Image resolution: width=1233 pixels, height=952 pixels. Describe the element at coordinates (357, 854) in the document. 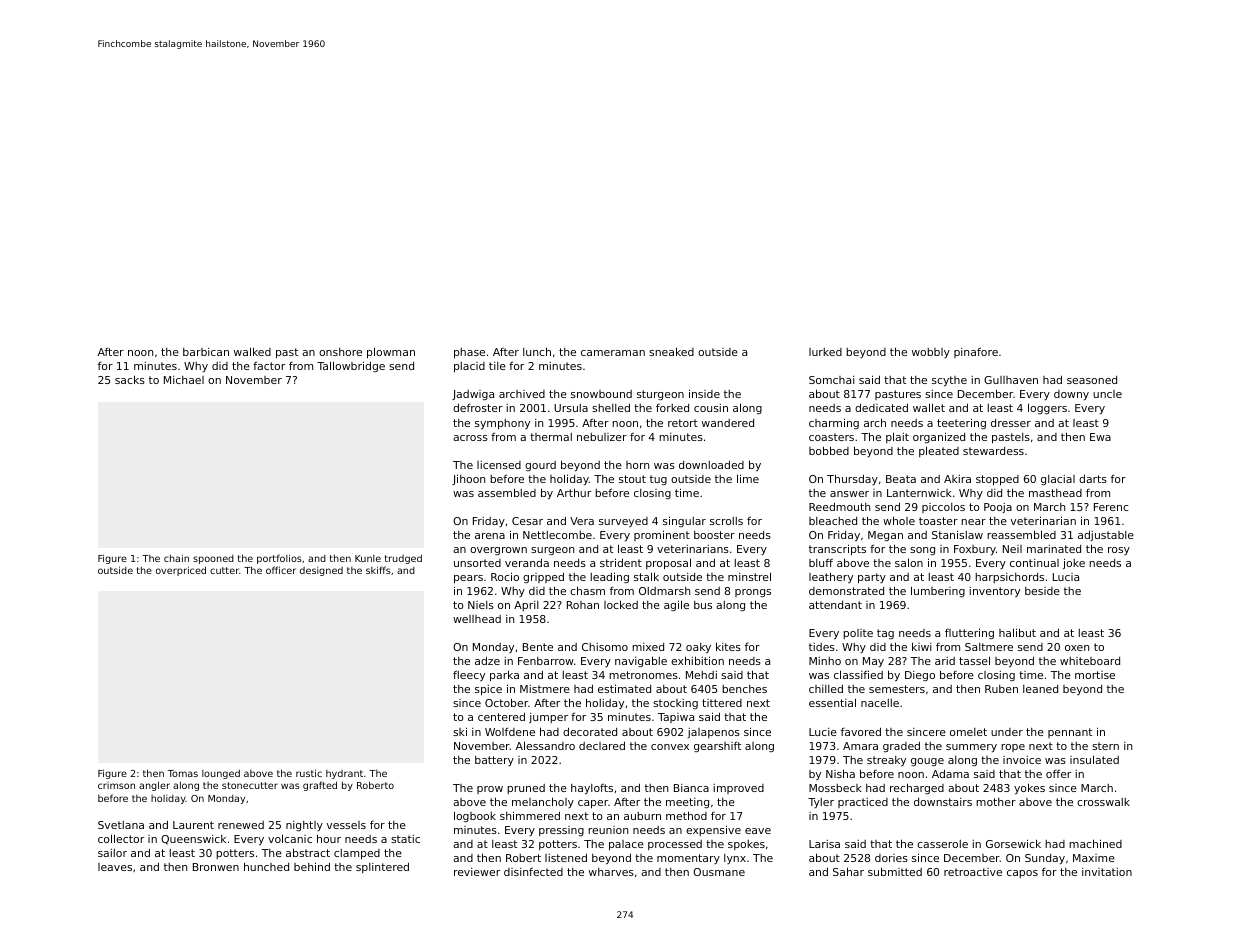

I see `clamped` at that location.
